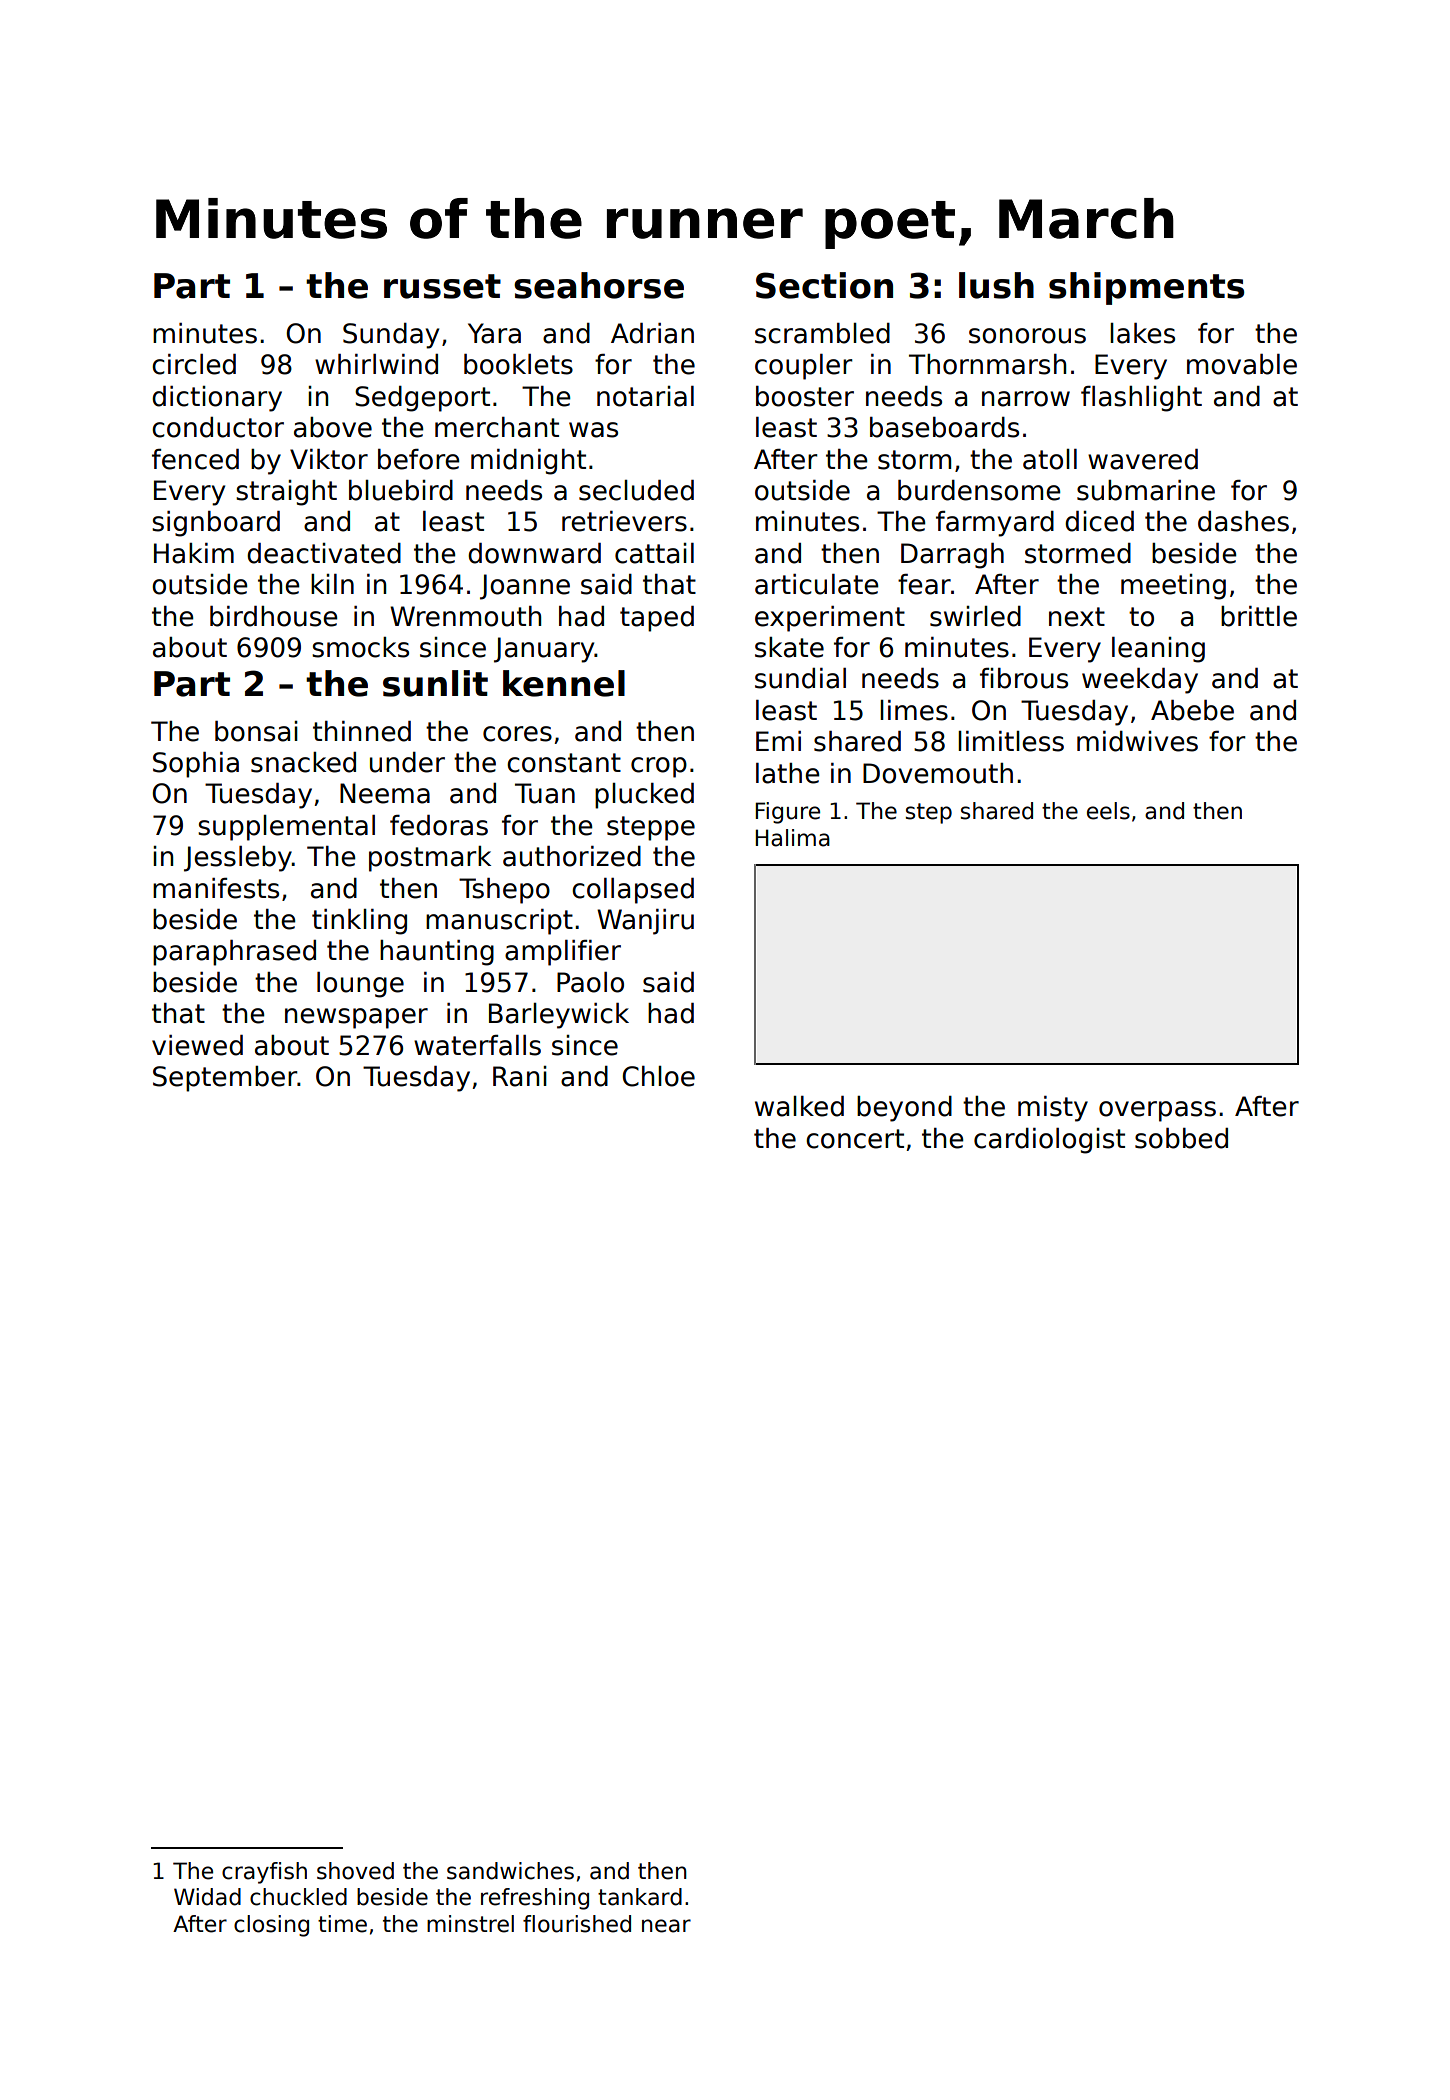 The image size is (1450, 2100). I want to click on sobbed, so click(1181, 1138).
